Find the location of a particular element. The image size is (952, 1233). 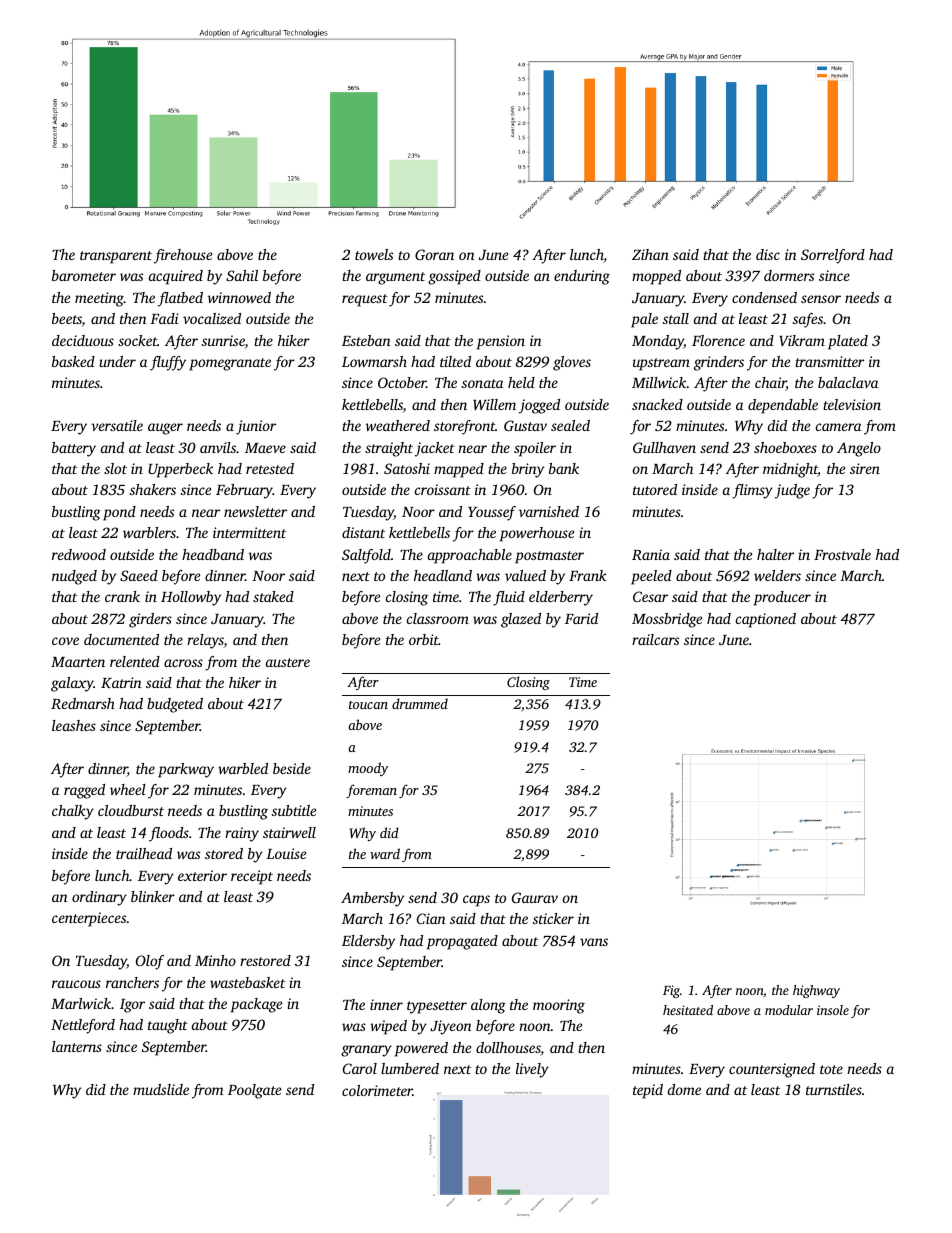

beets is located at coordinates (67, 320).
